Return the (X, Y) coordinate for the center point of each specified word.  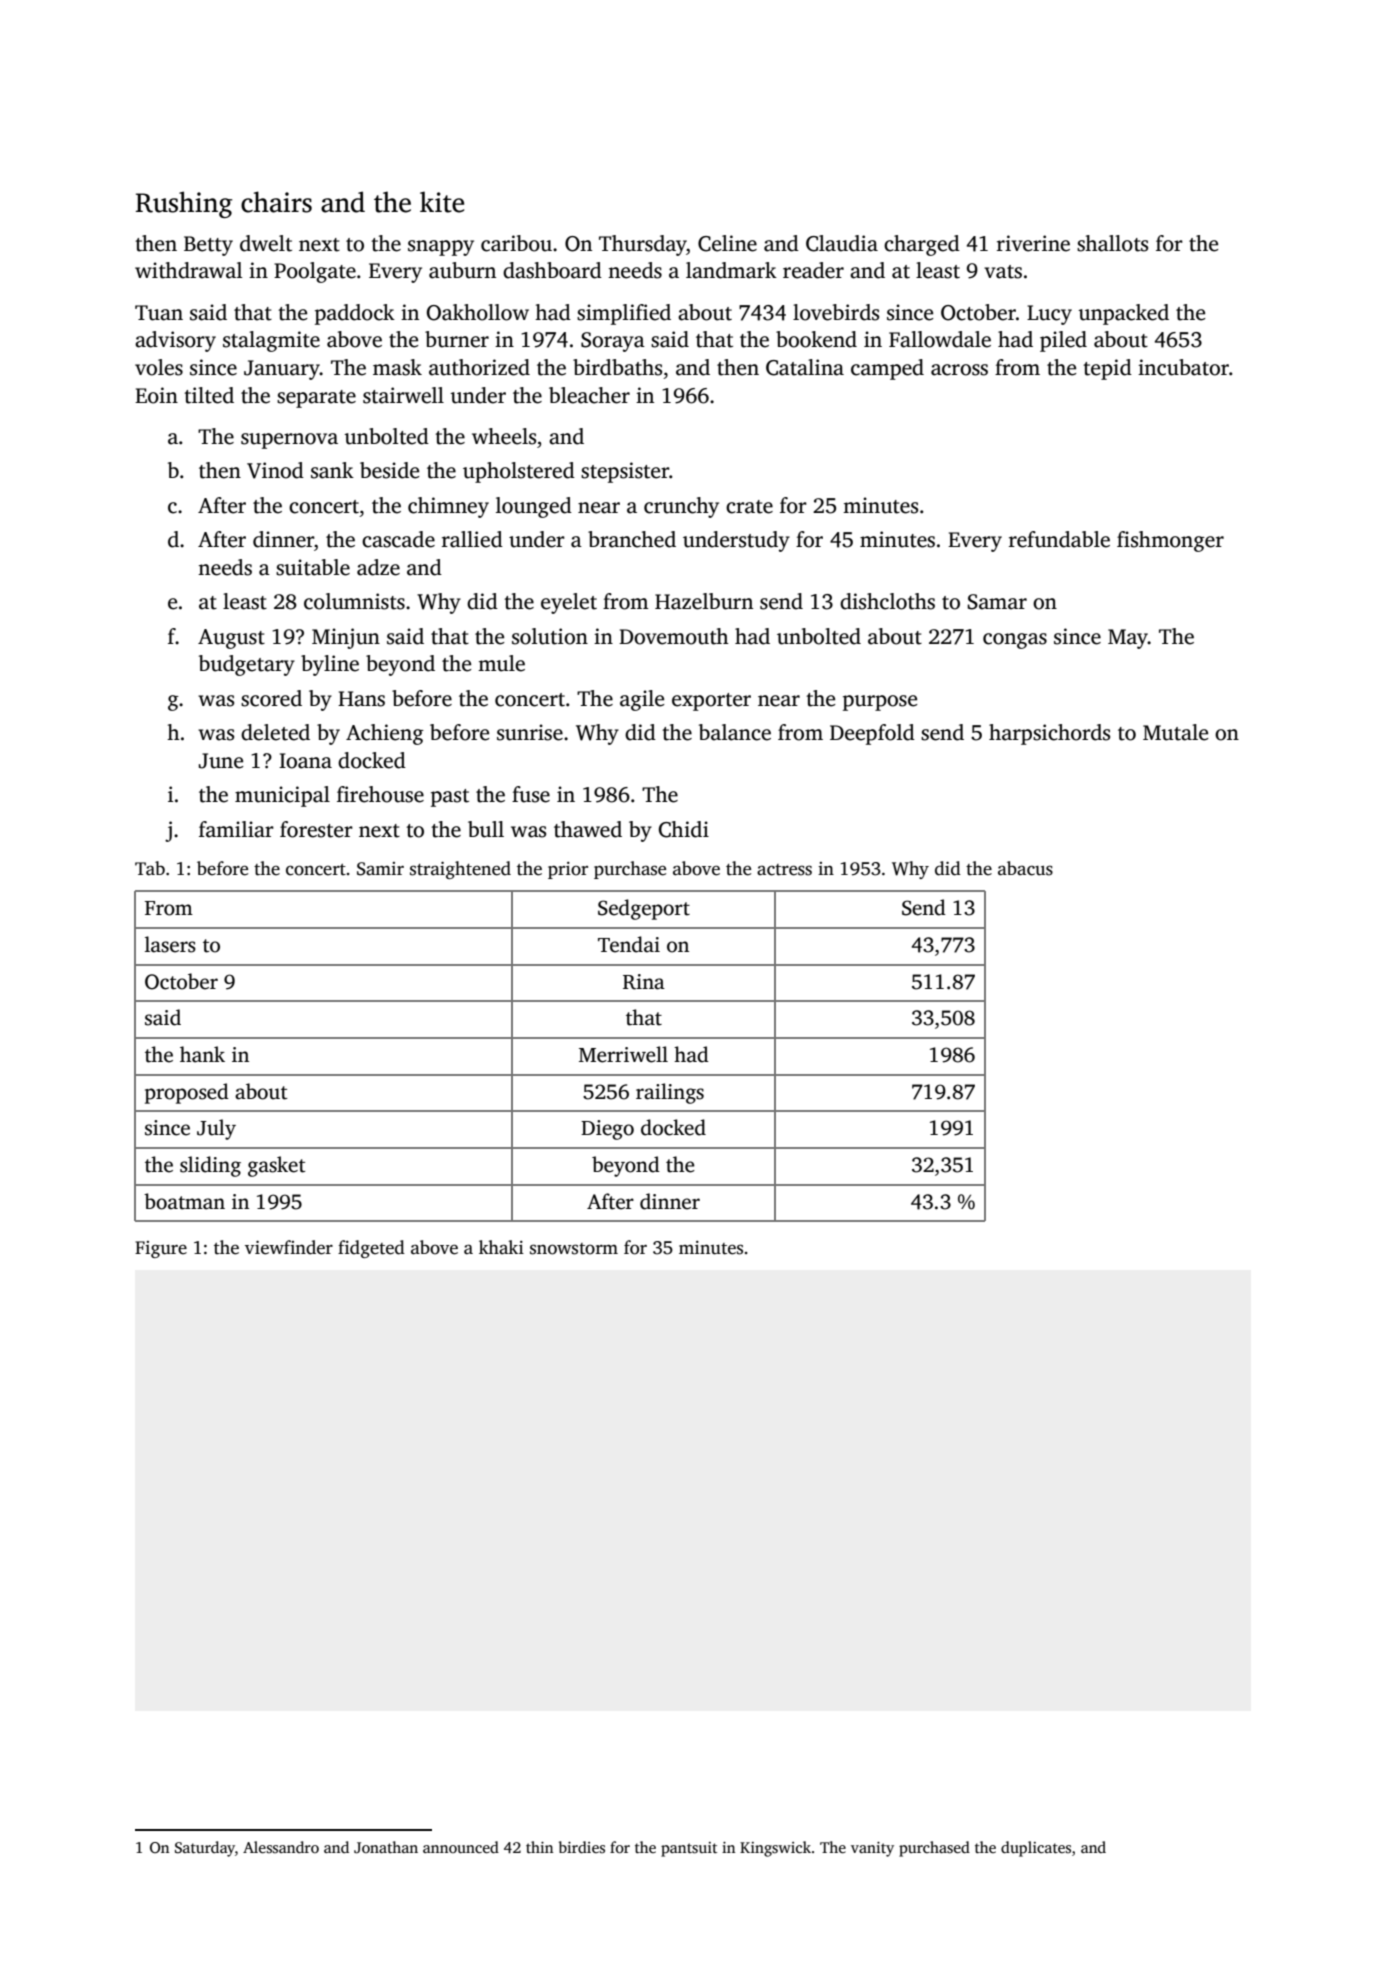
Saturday (205, 1849)
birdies (582, 1847)
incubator (1183, 367)
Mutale (1175, 732)
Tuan (159, 313)
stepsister (625, 472)
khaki (501, 1247)
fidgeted (371, 1249)
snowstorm (574, 1249)
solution (550, 636)
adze (378, 567)
